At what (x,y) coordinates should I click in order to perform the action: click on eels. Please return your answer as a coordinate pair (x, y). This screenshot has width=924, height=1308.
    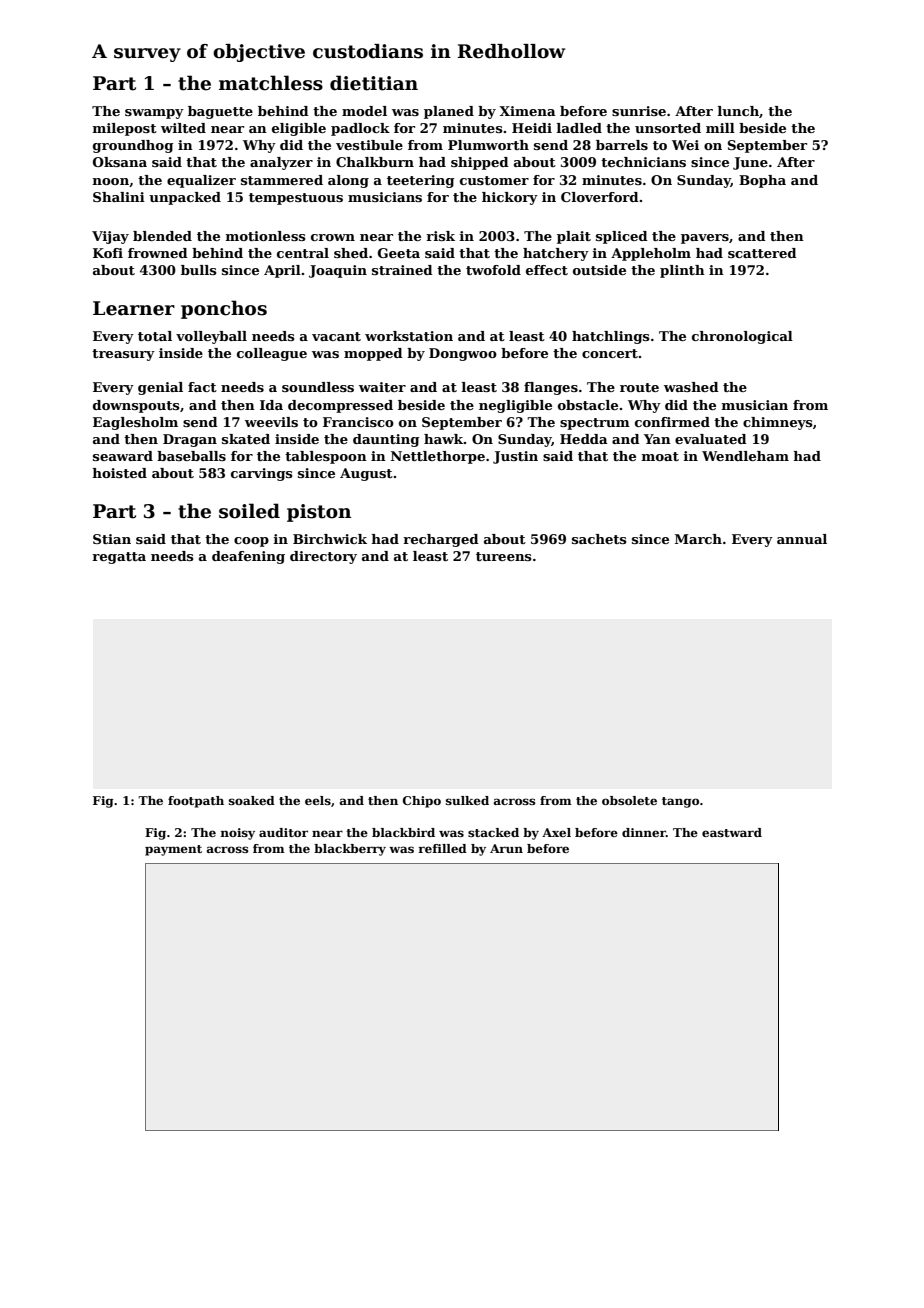
    Looking at the image, I should click on (318, 800).
